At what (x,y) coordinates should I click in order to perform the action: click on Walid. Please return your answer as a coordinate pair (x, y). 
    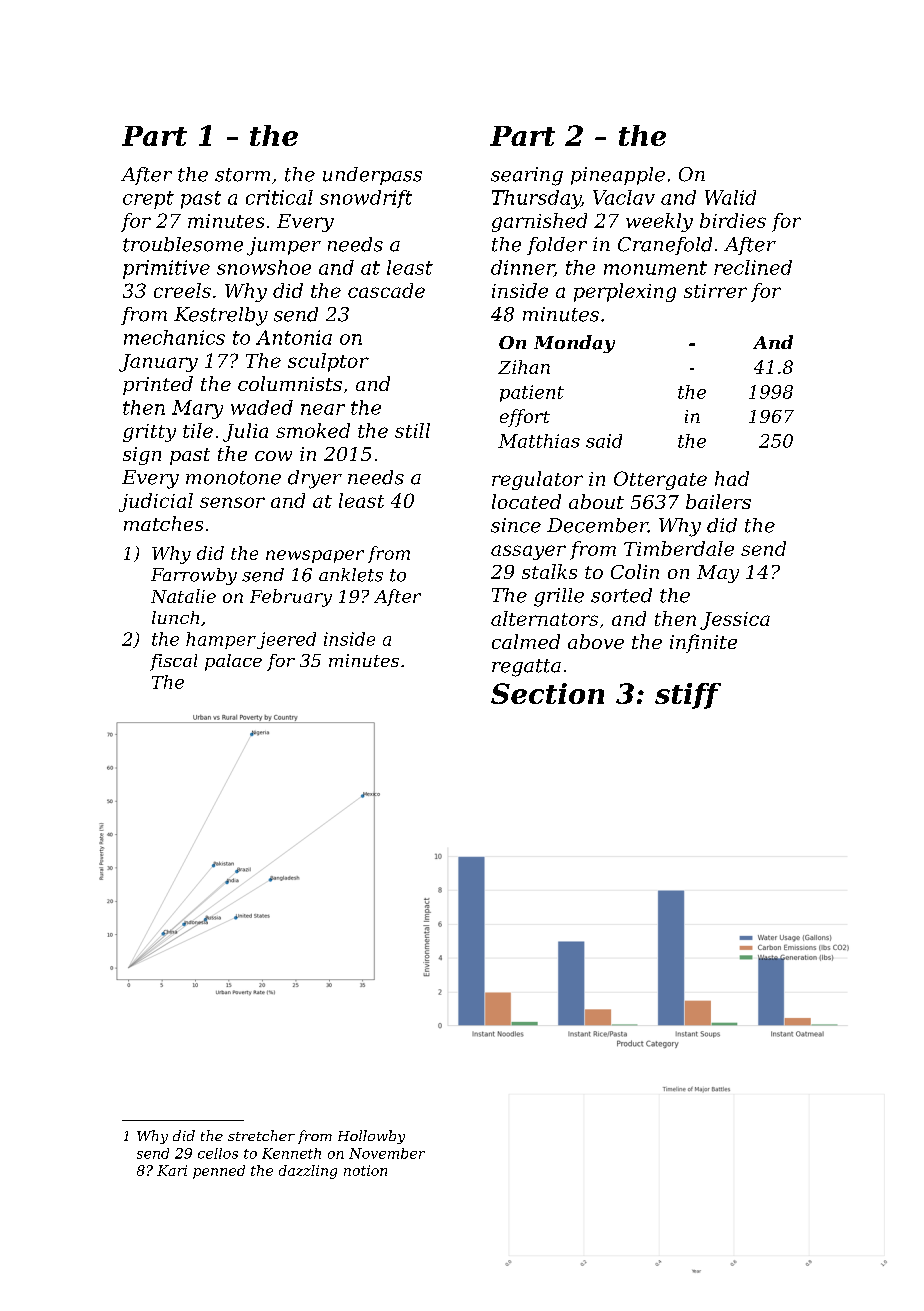
    Looking at the image, I should click on (730, 197).
